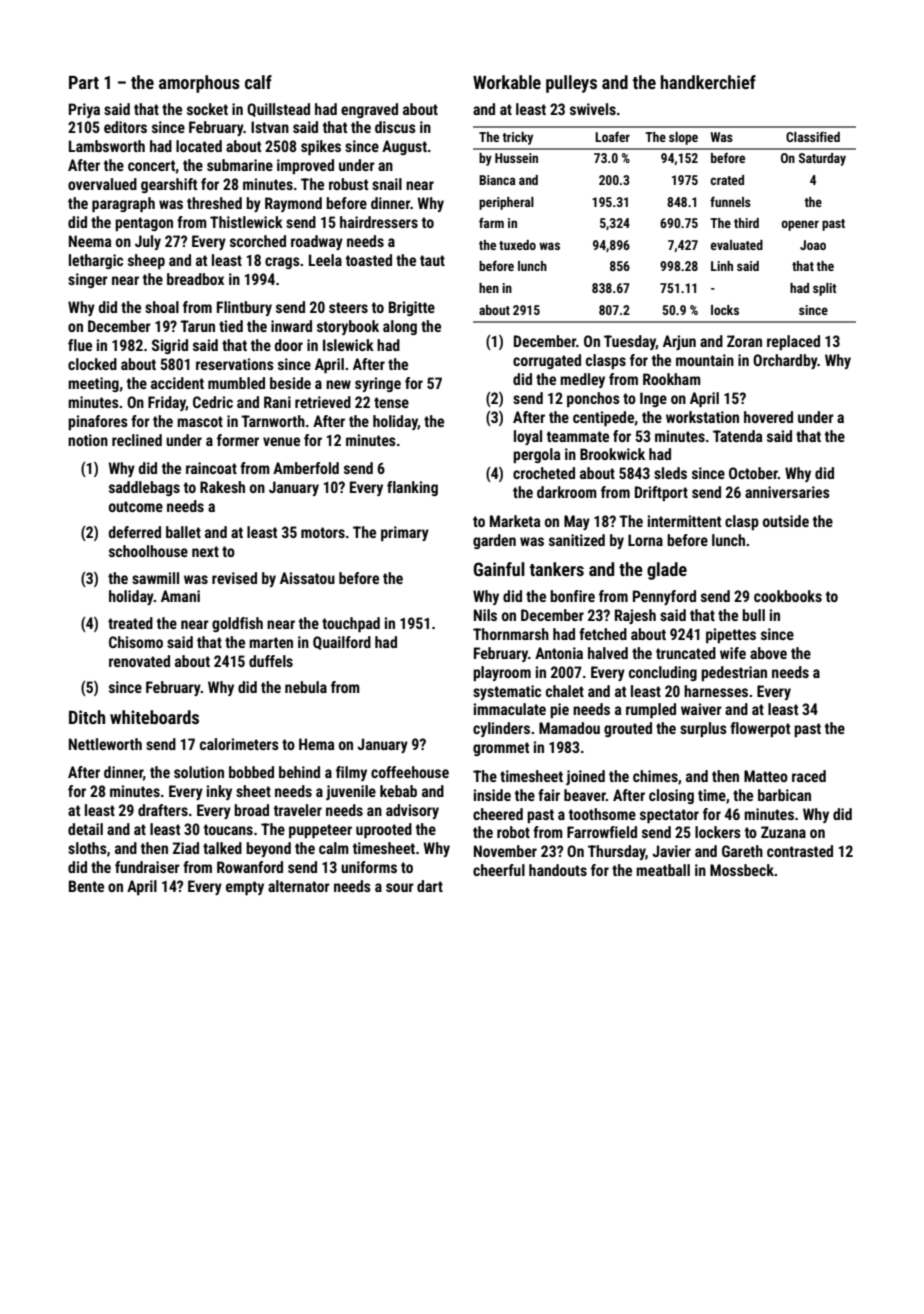 The image size is (924, 1314). Describe the element at coordinates (199, 146) in the screenshot. I see `located` at that location.
